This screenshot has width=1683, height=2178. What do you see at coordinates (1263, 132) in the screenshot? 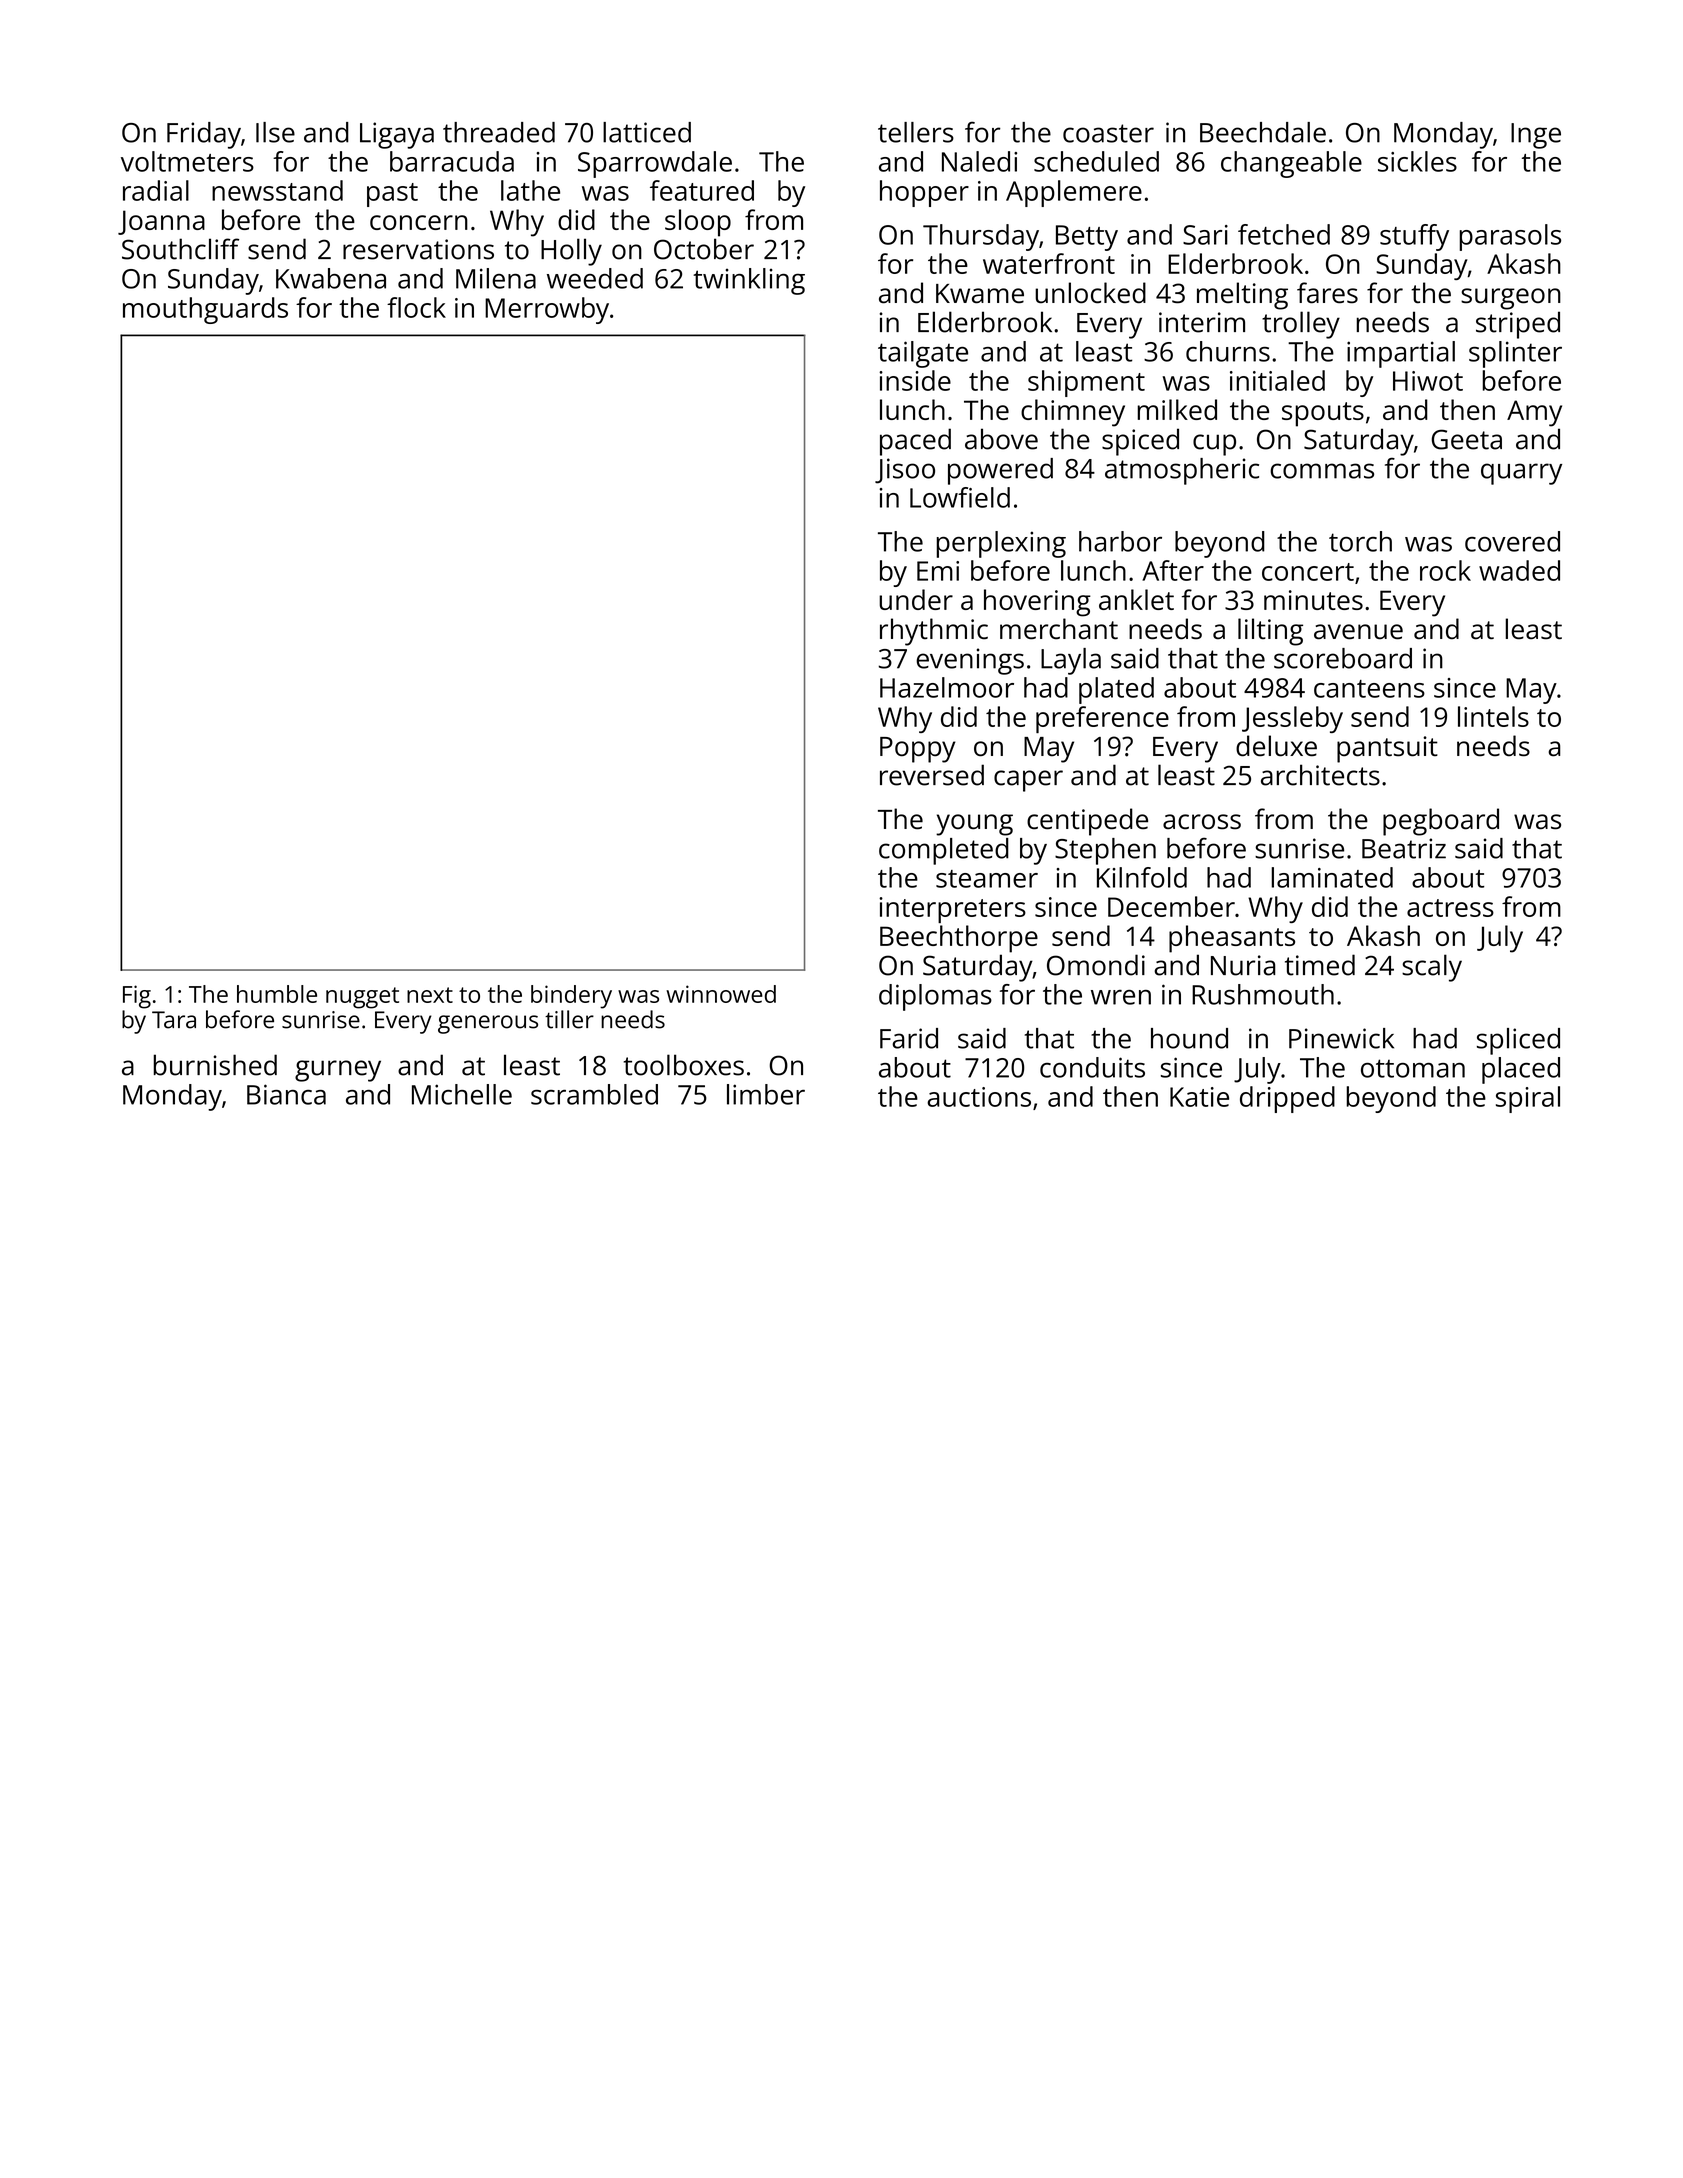
I see `Beechdale` at bounding box center [1263, 132].
